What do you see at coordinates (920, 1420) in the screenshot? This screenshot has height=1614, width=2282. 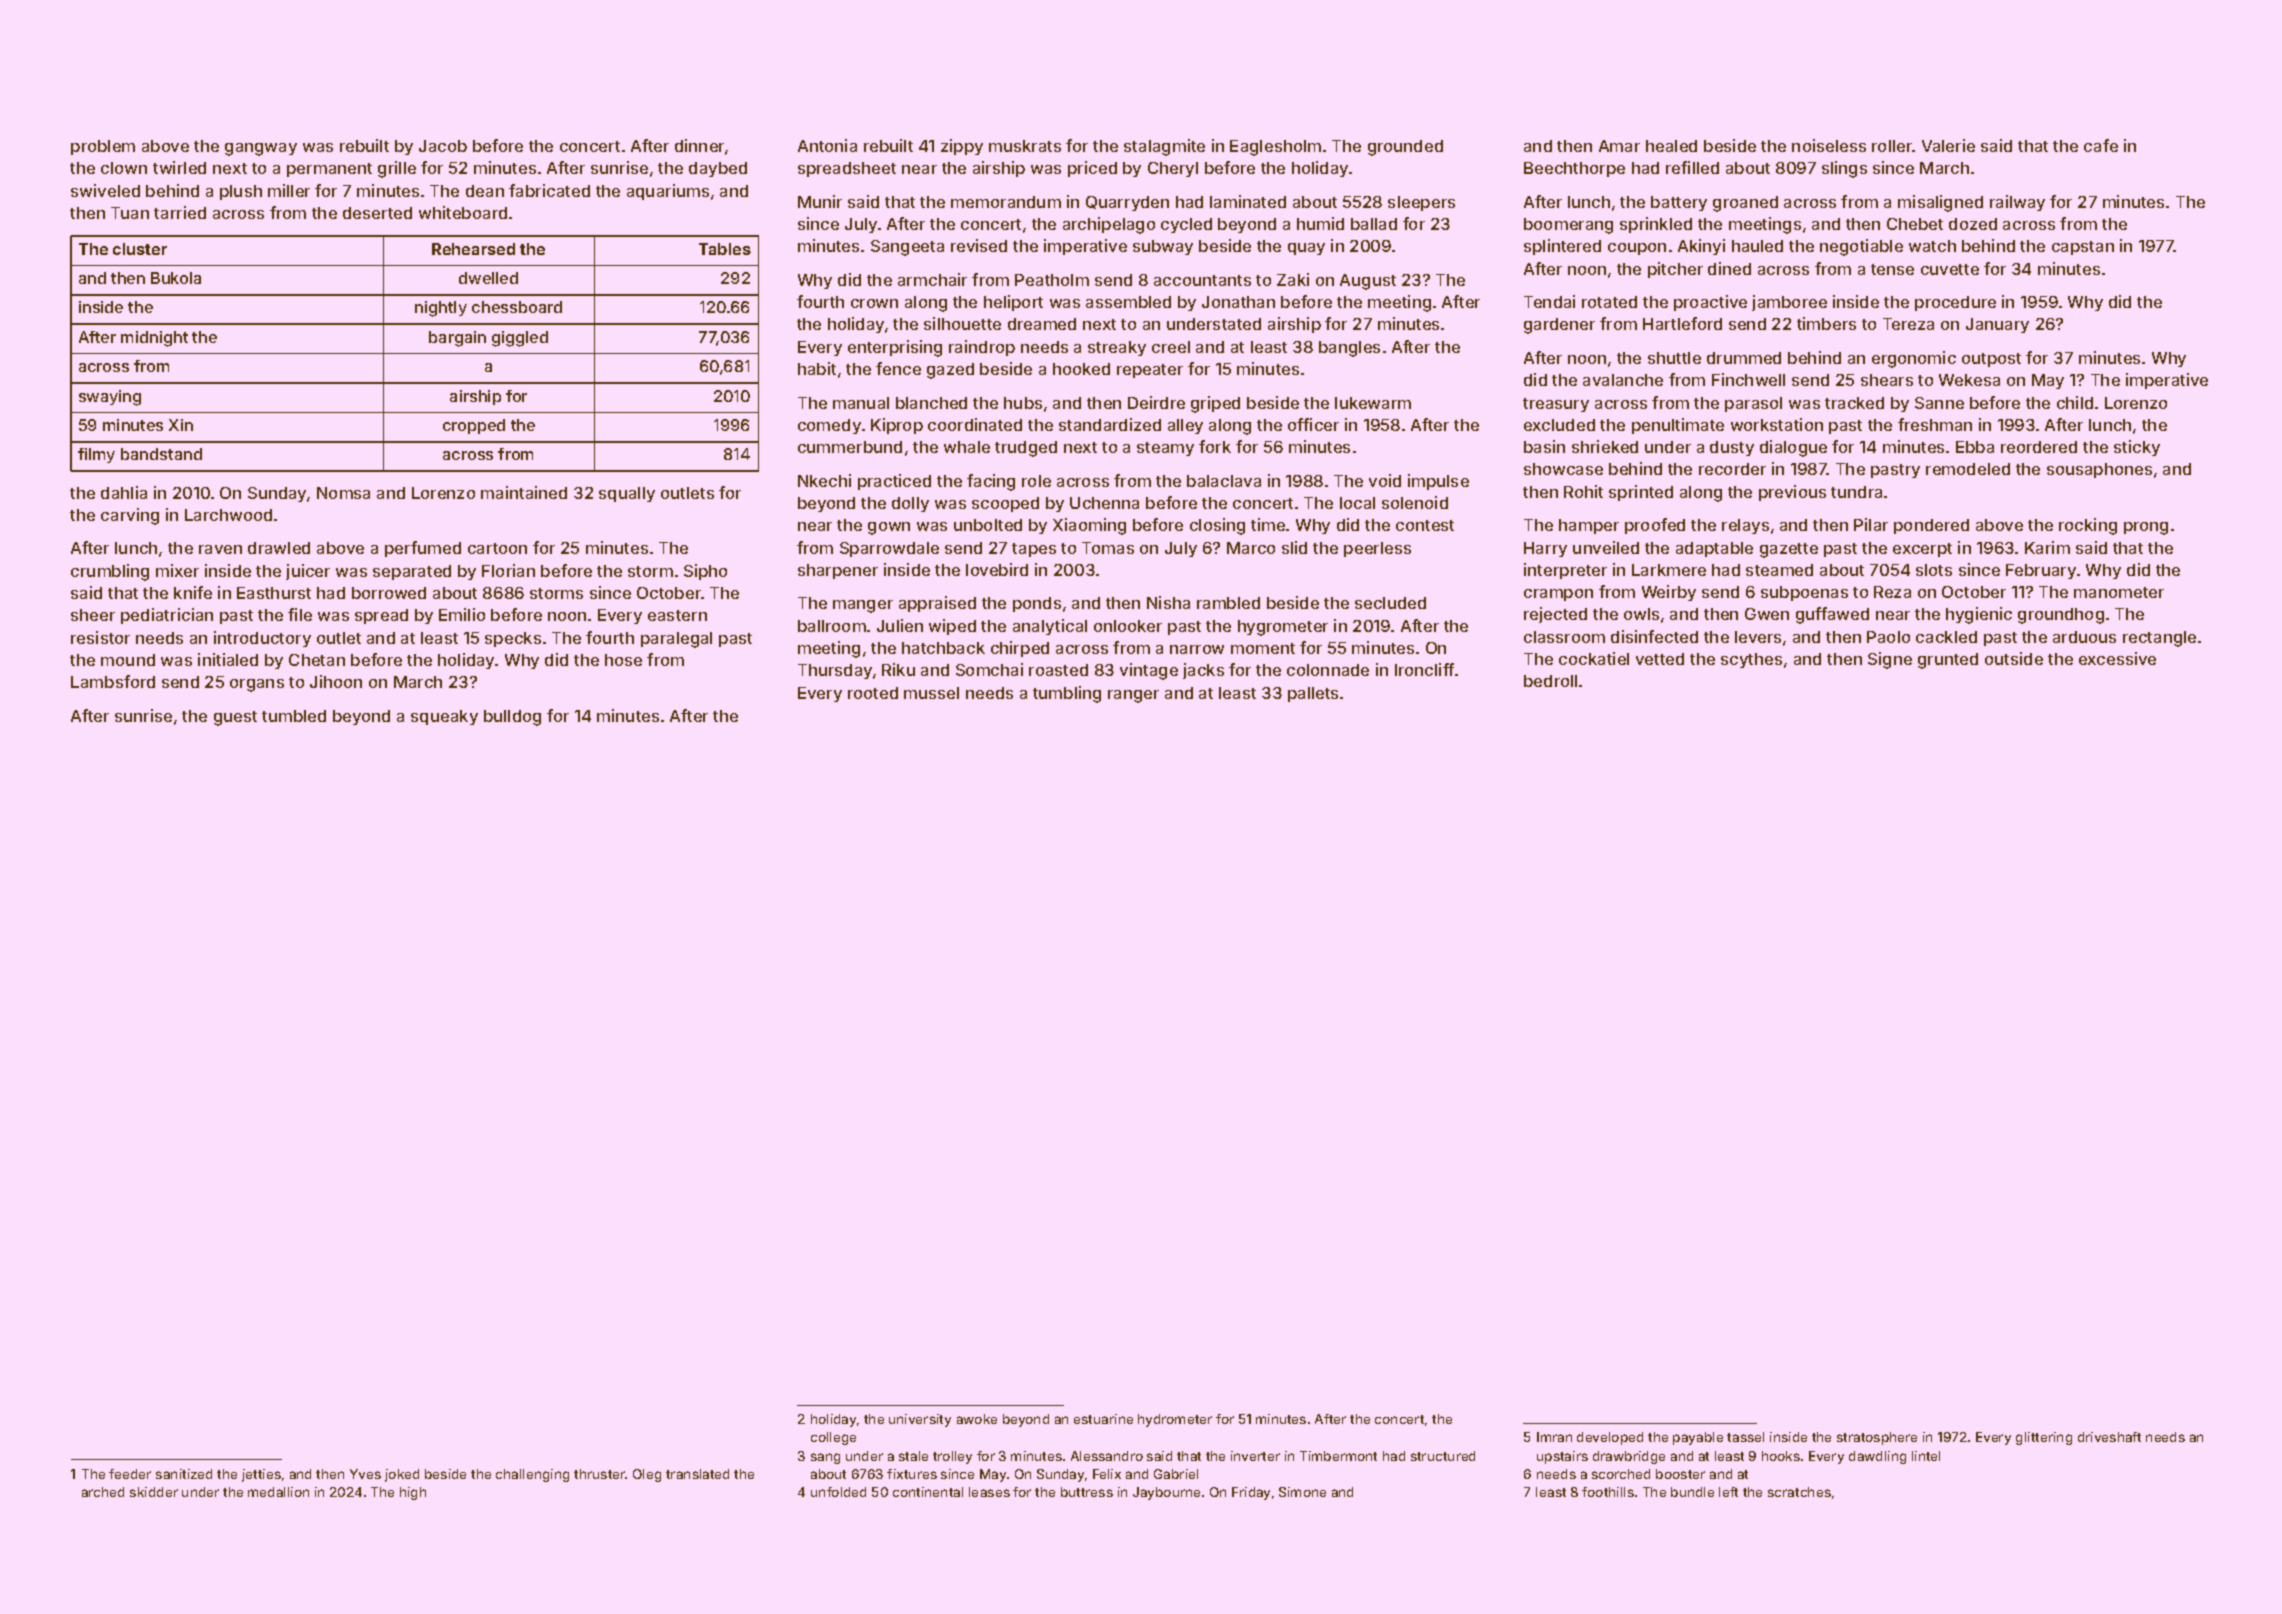 I see `university` at bounding box center [920, 1420].
